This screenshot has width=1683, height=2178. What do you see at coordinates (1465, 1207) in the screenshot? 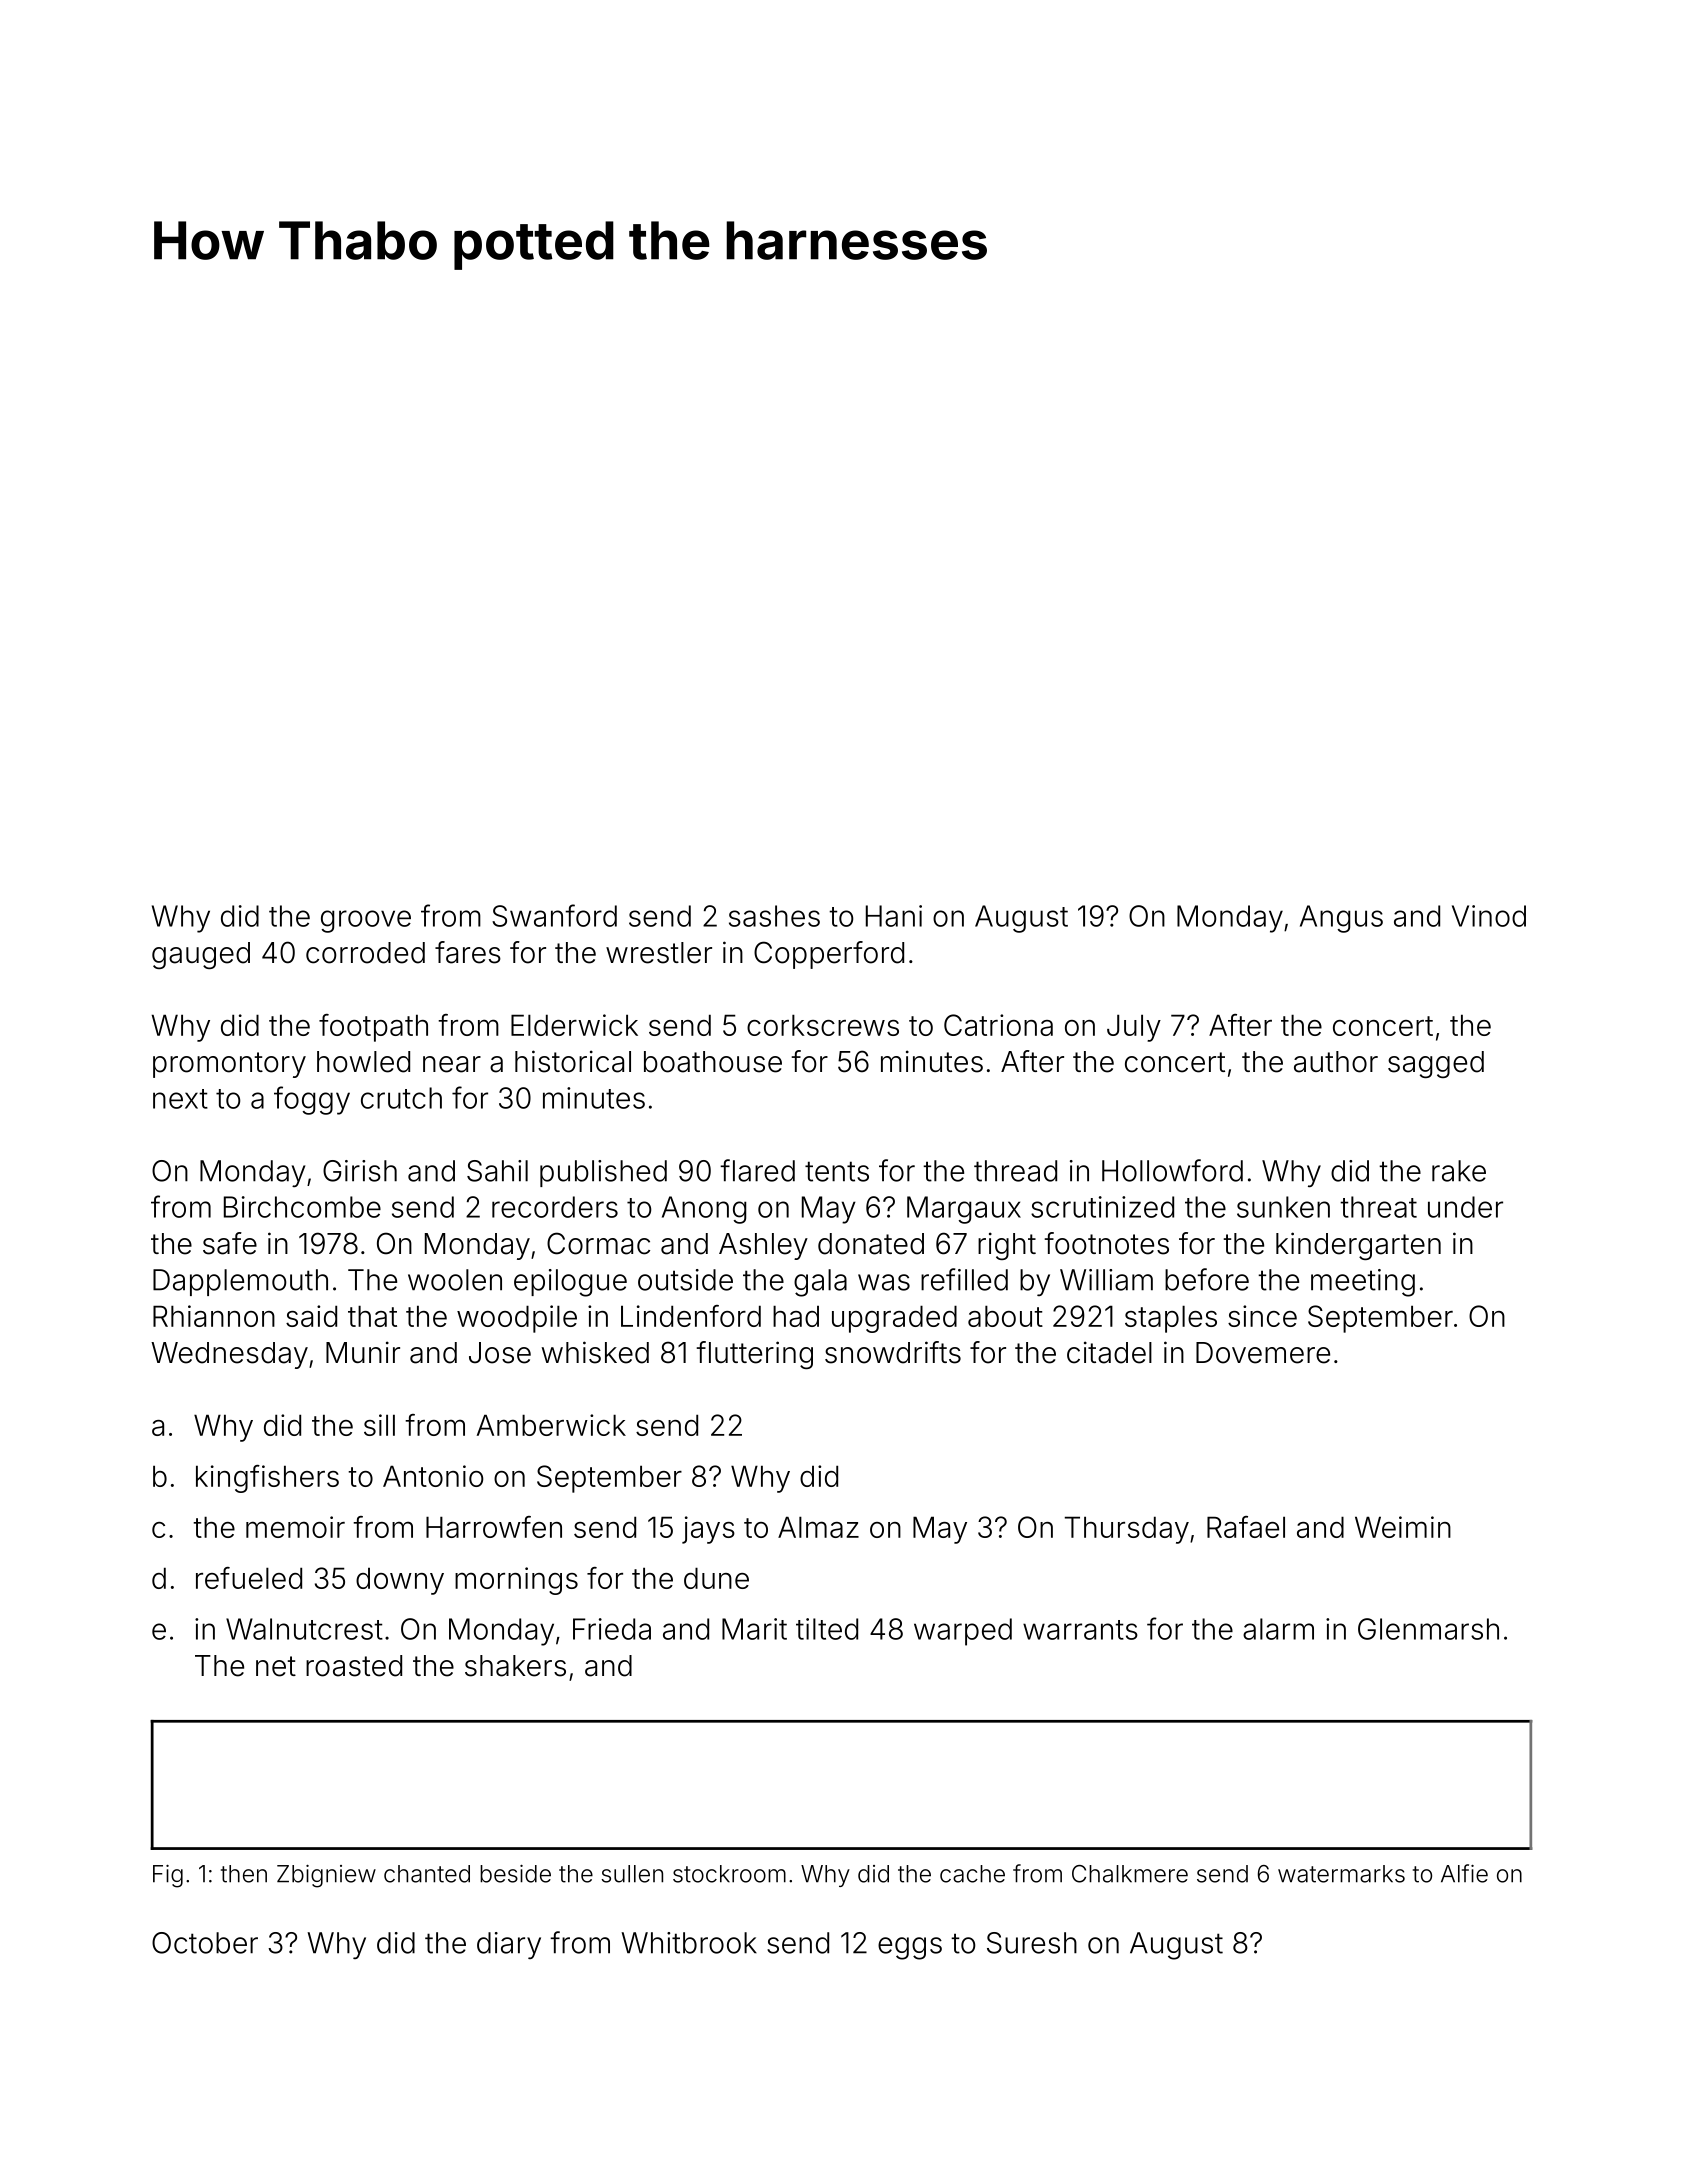
I see `under` at bounding box center [1465, 1207].
